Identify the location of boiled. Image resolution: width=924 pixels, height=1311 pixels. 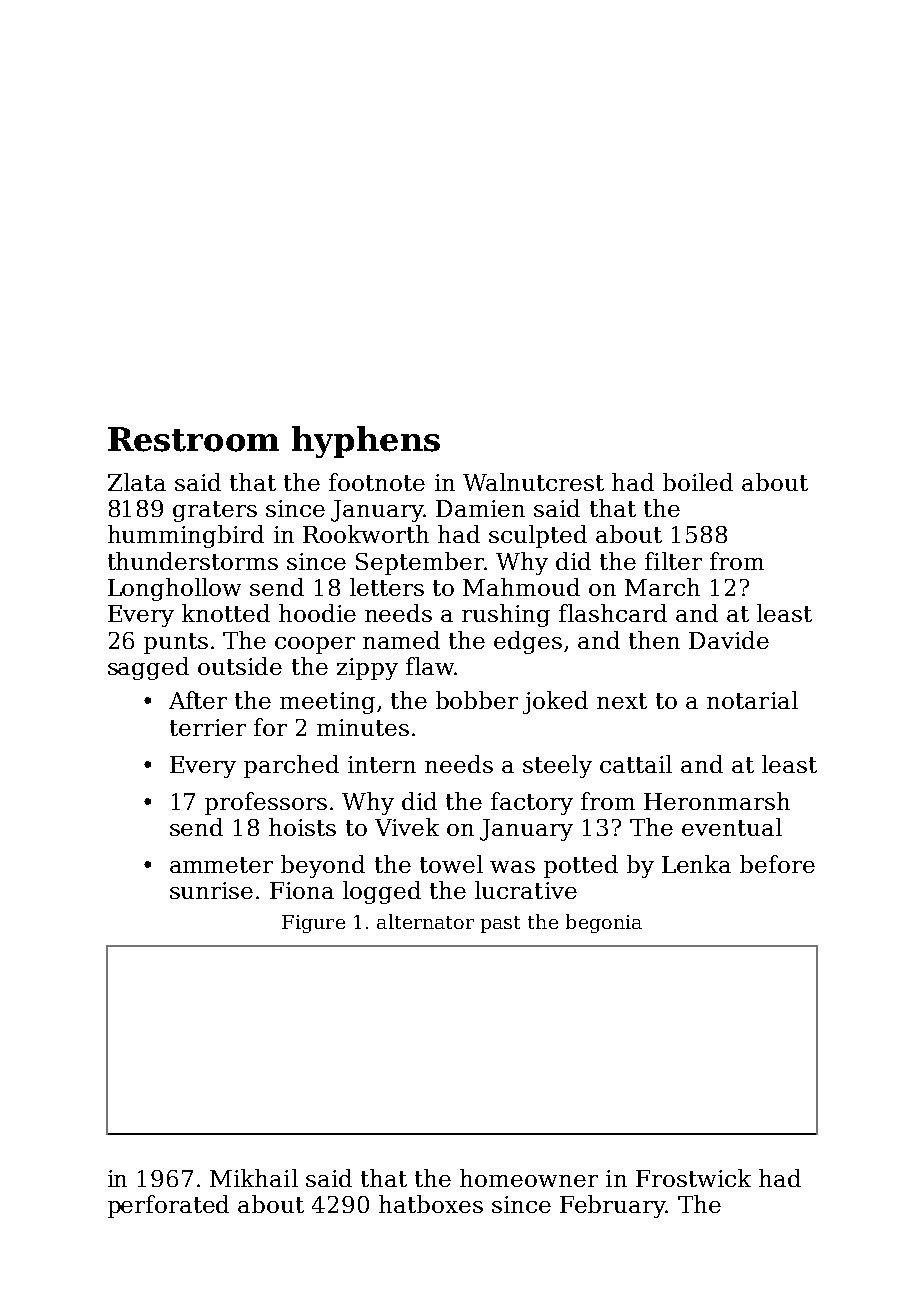
(698, 482).
